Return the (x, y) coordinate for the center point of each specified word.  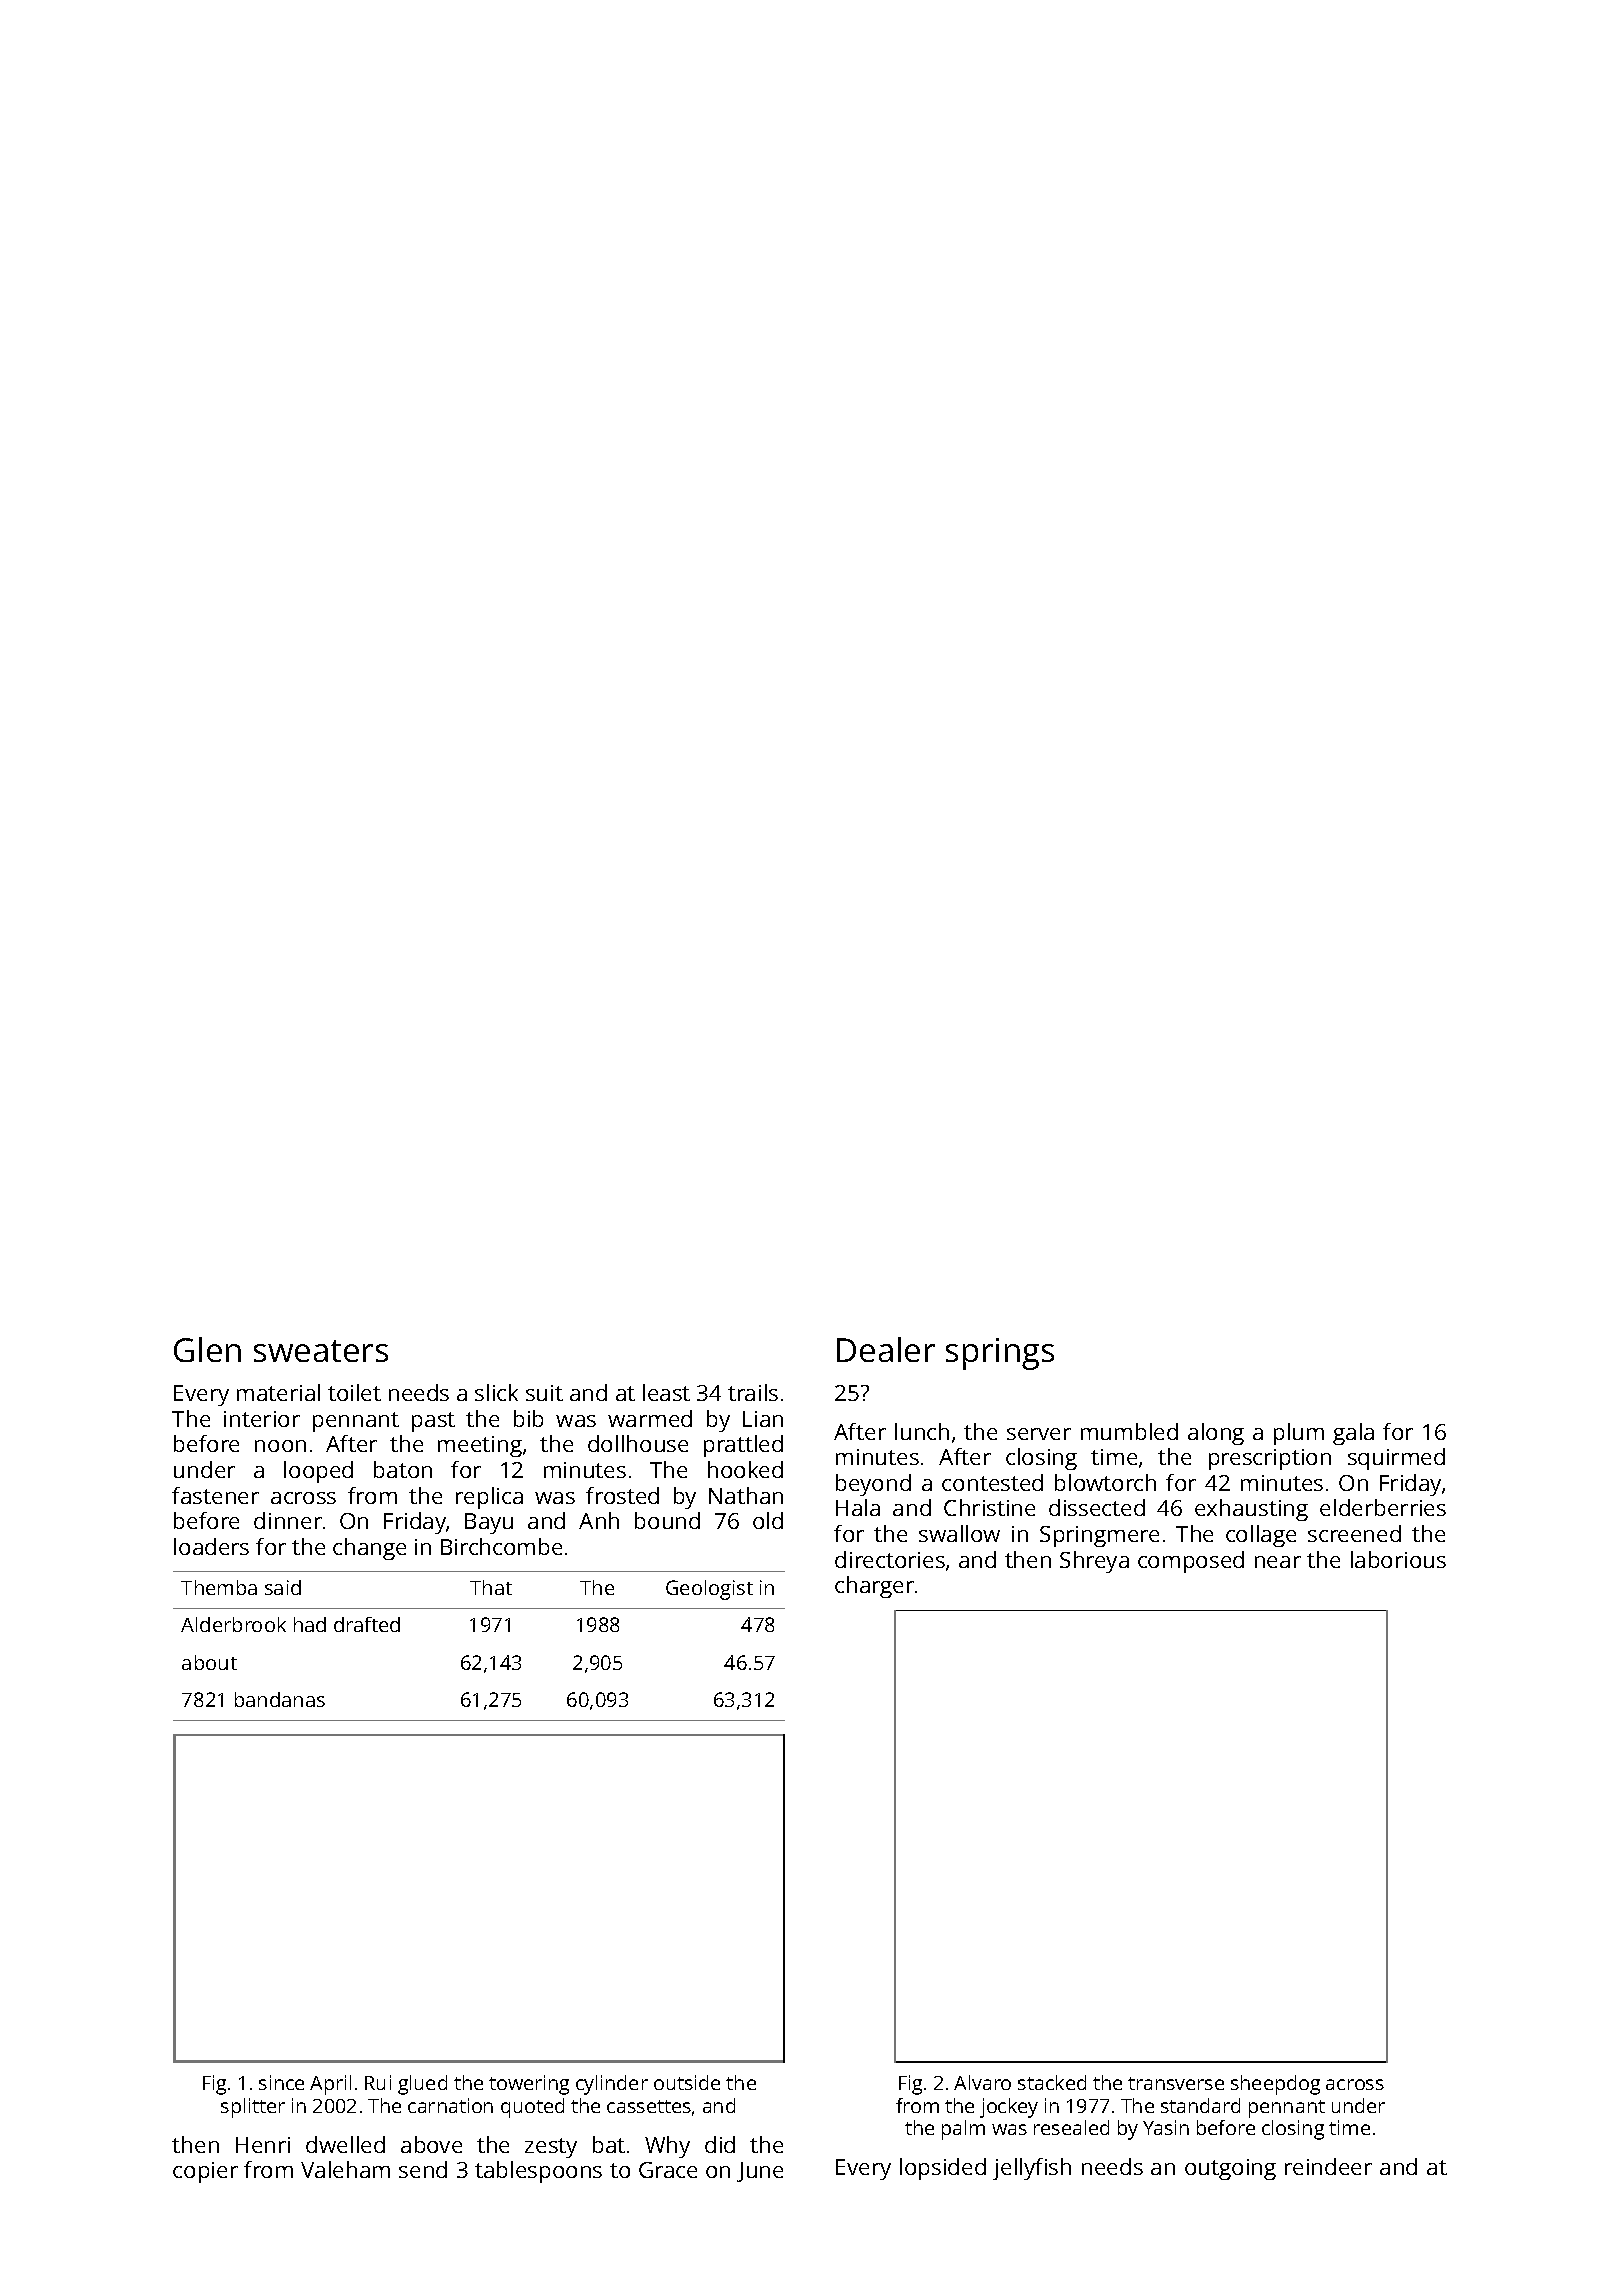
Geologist (709, 1590)
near (1278, 1562)
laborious (1398, 1559)
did (720, 2144)
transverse (1176, 2083)
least (666, 1392)
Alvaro (982, 2082)
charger (874, 1587)
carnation (450, 2105)
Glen (207, 1349)
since (281, 2082)
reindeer (1328, 2166)
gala (1353, 1434)
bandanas (280, 1699)
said (283, 1587)
